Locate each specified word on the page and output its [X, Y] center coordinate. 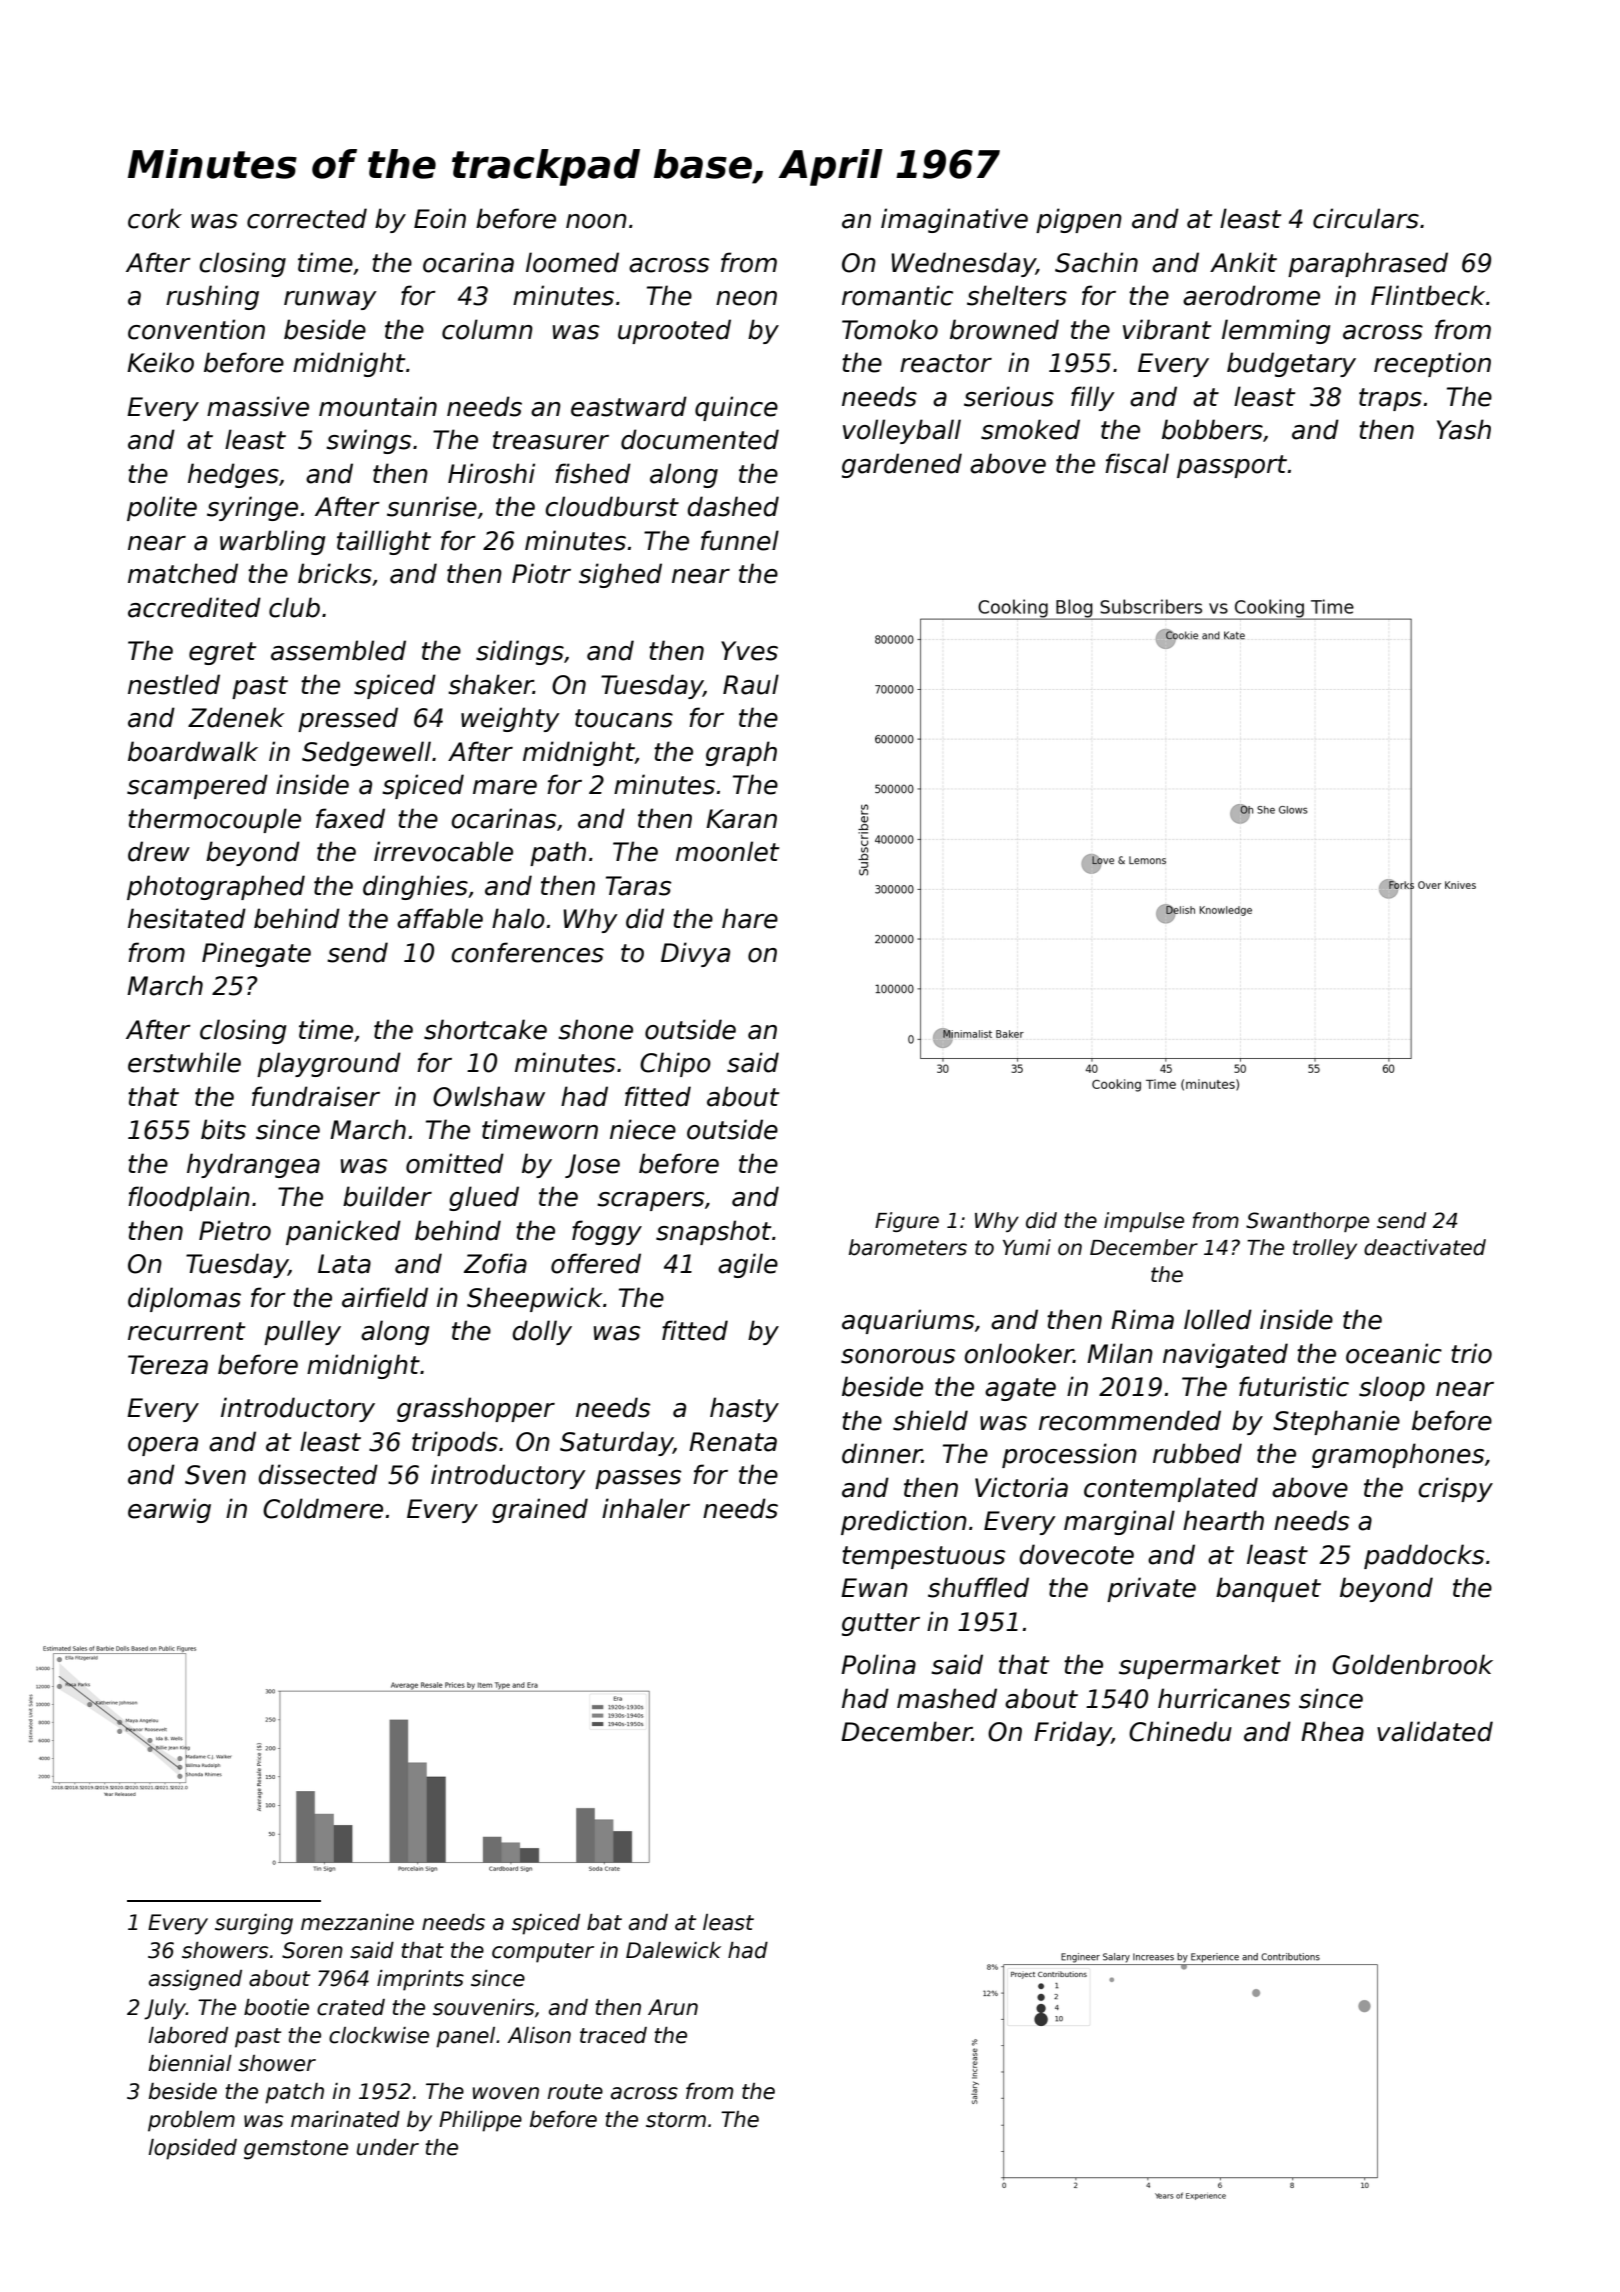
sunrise [432, 506]
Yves [749, 651]
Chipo [675, 1064]
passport [1232, 466]
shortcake [485, 1029]
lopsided [193, 2149]
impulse [1144, 1222]
